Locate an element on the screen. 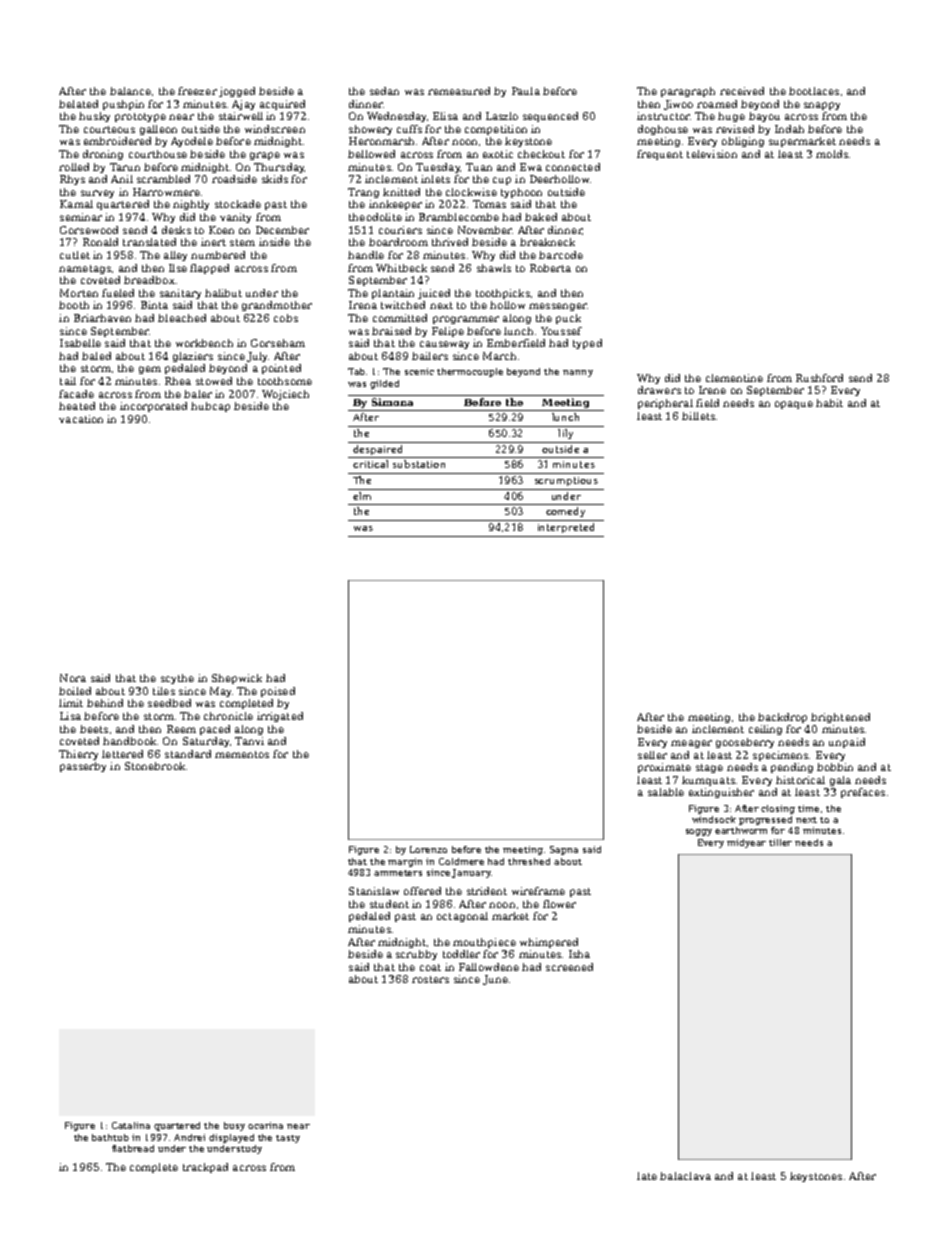 The width and height of the screenshot is (952, 1233). juiced is located at coordinates (434, 294).
